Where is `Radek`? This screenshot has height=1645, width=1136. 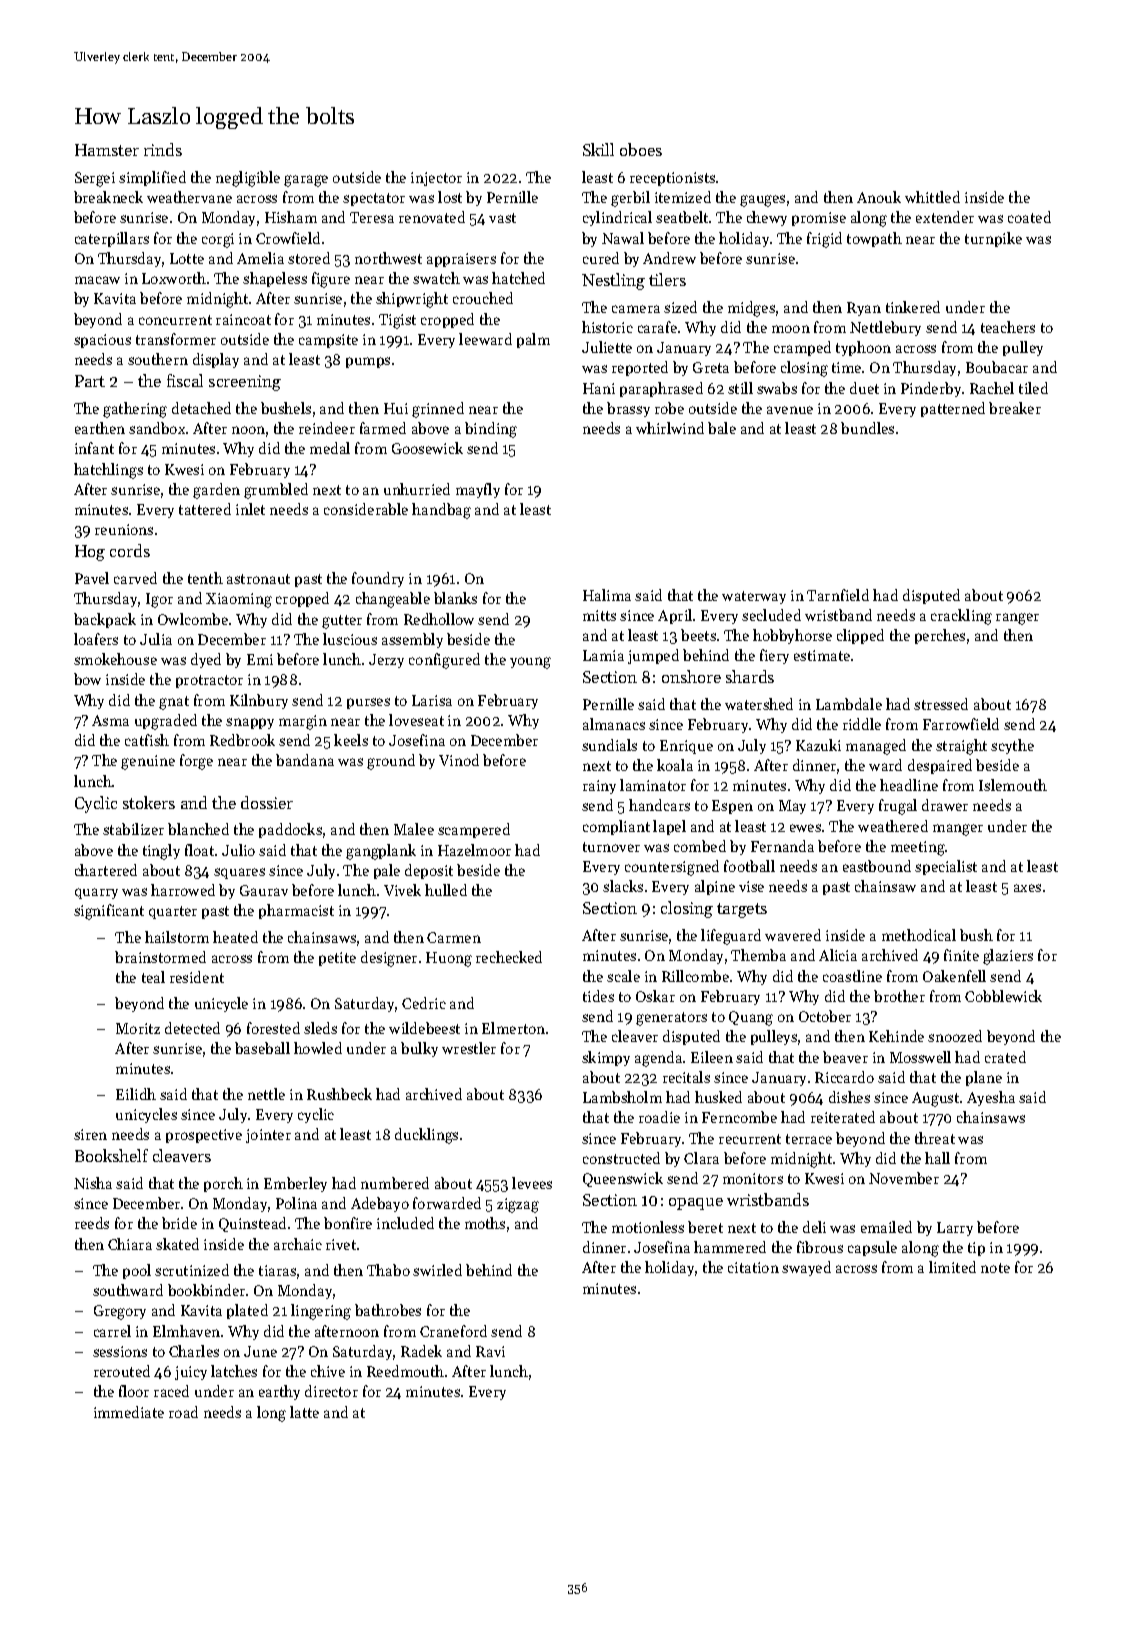 Radek is located at coordinates (421, 1351).
